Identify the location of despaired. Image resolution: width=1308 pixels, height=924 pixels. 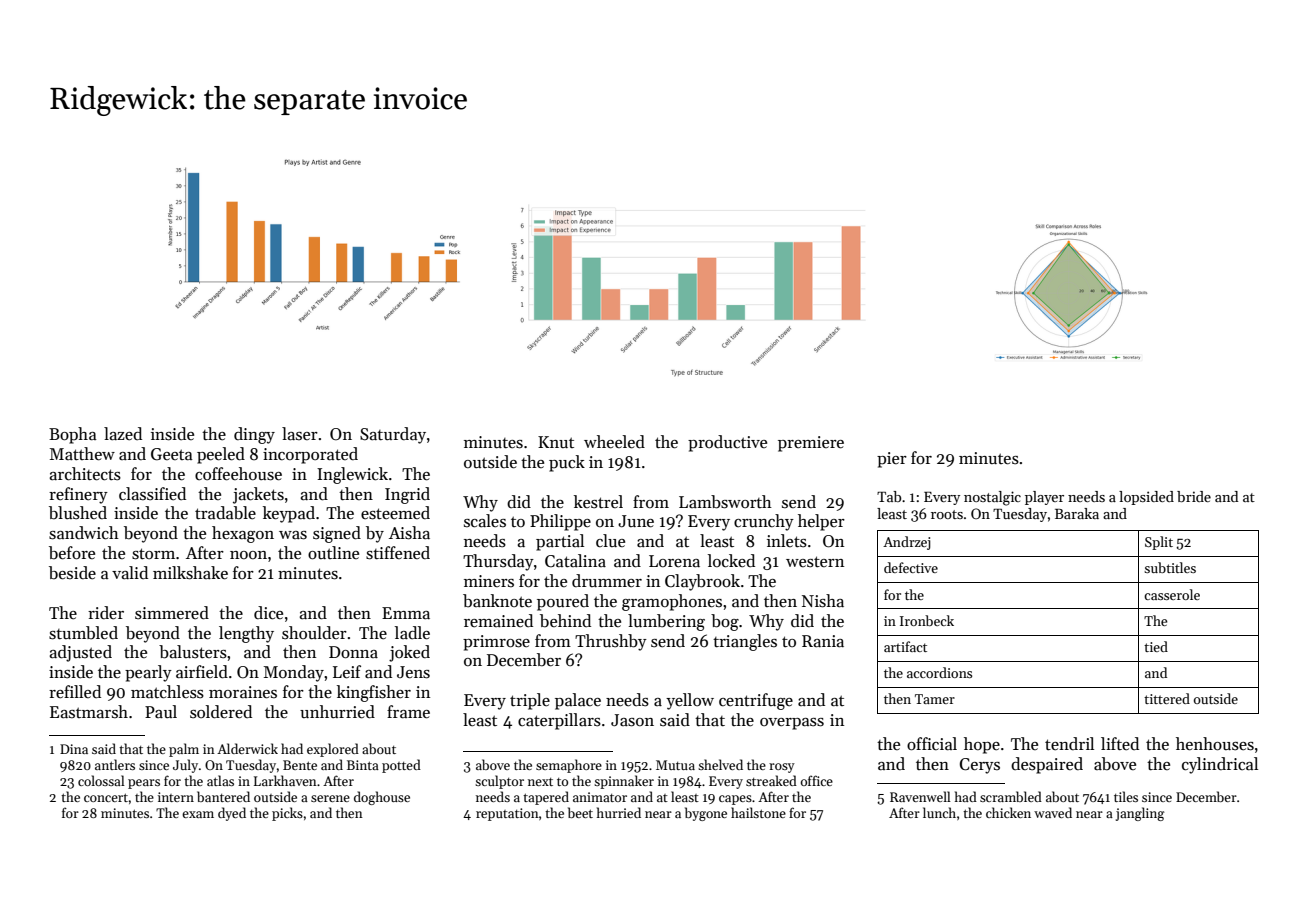
(1047, 765).
